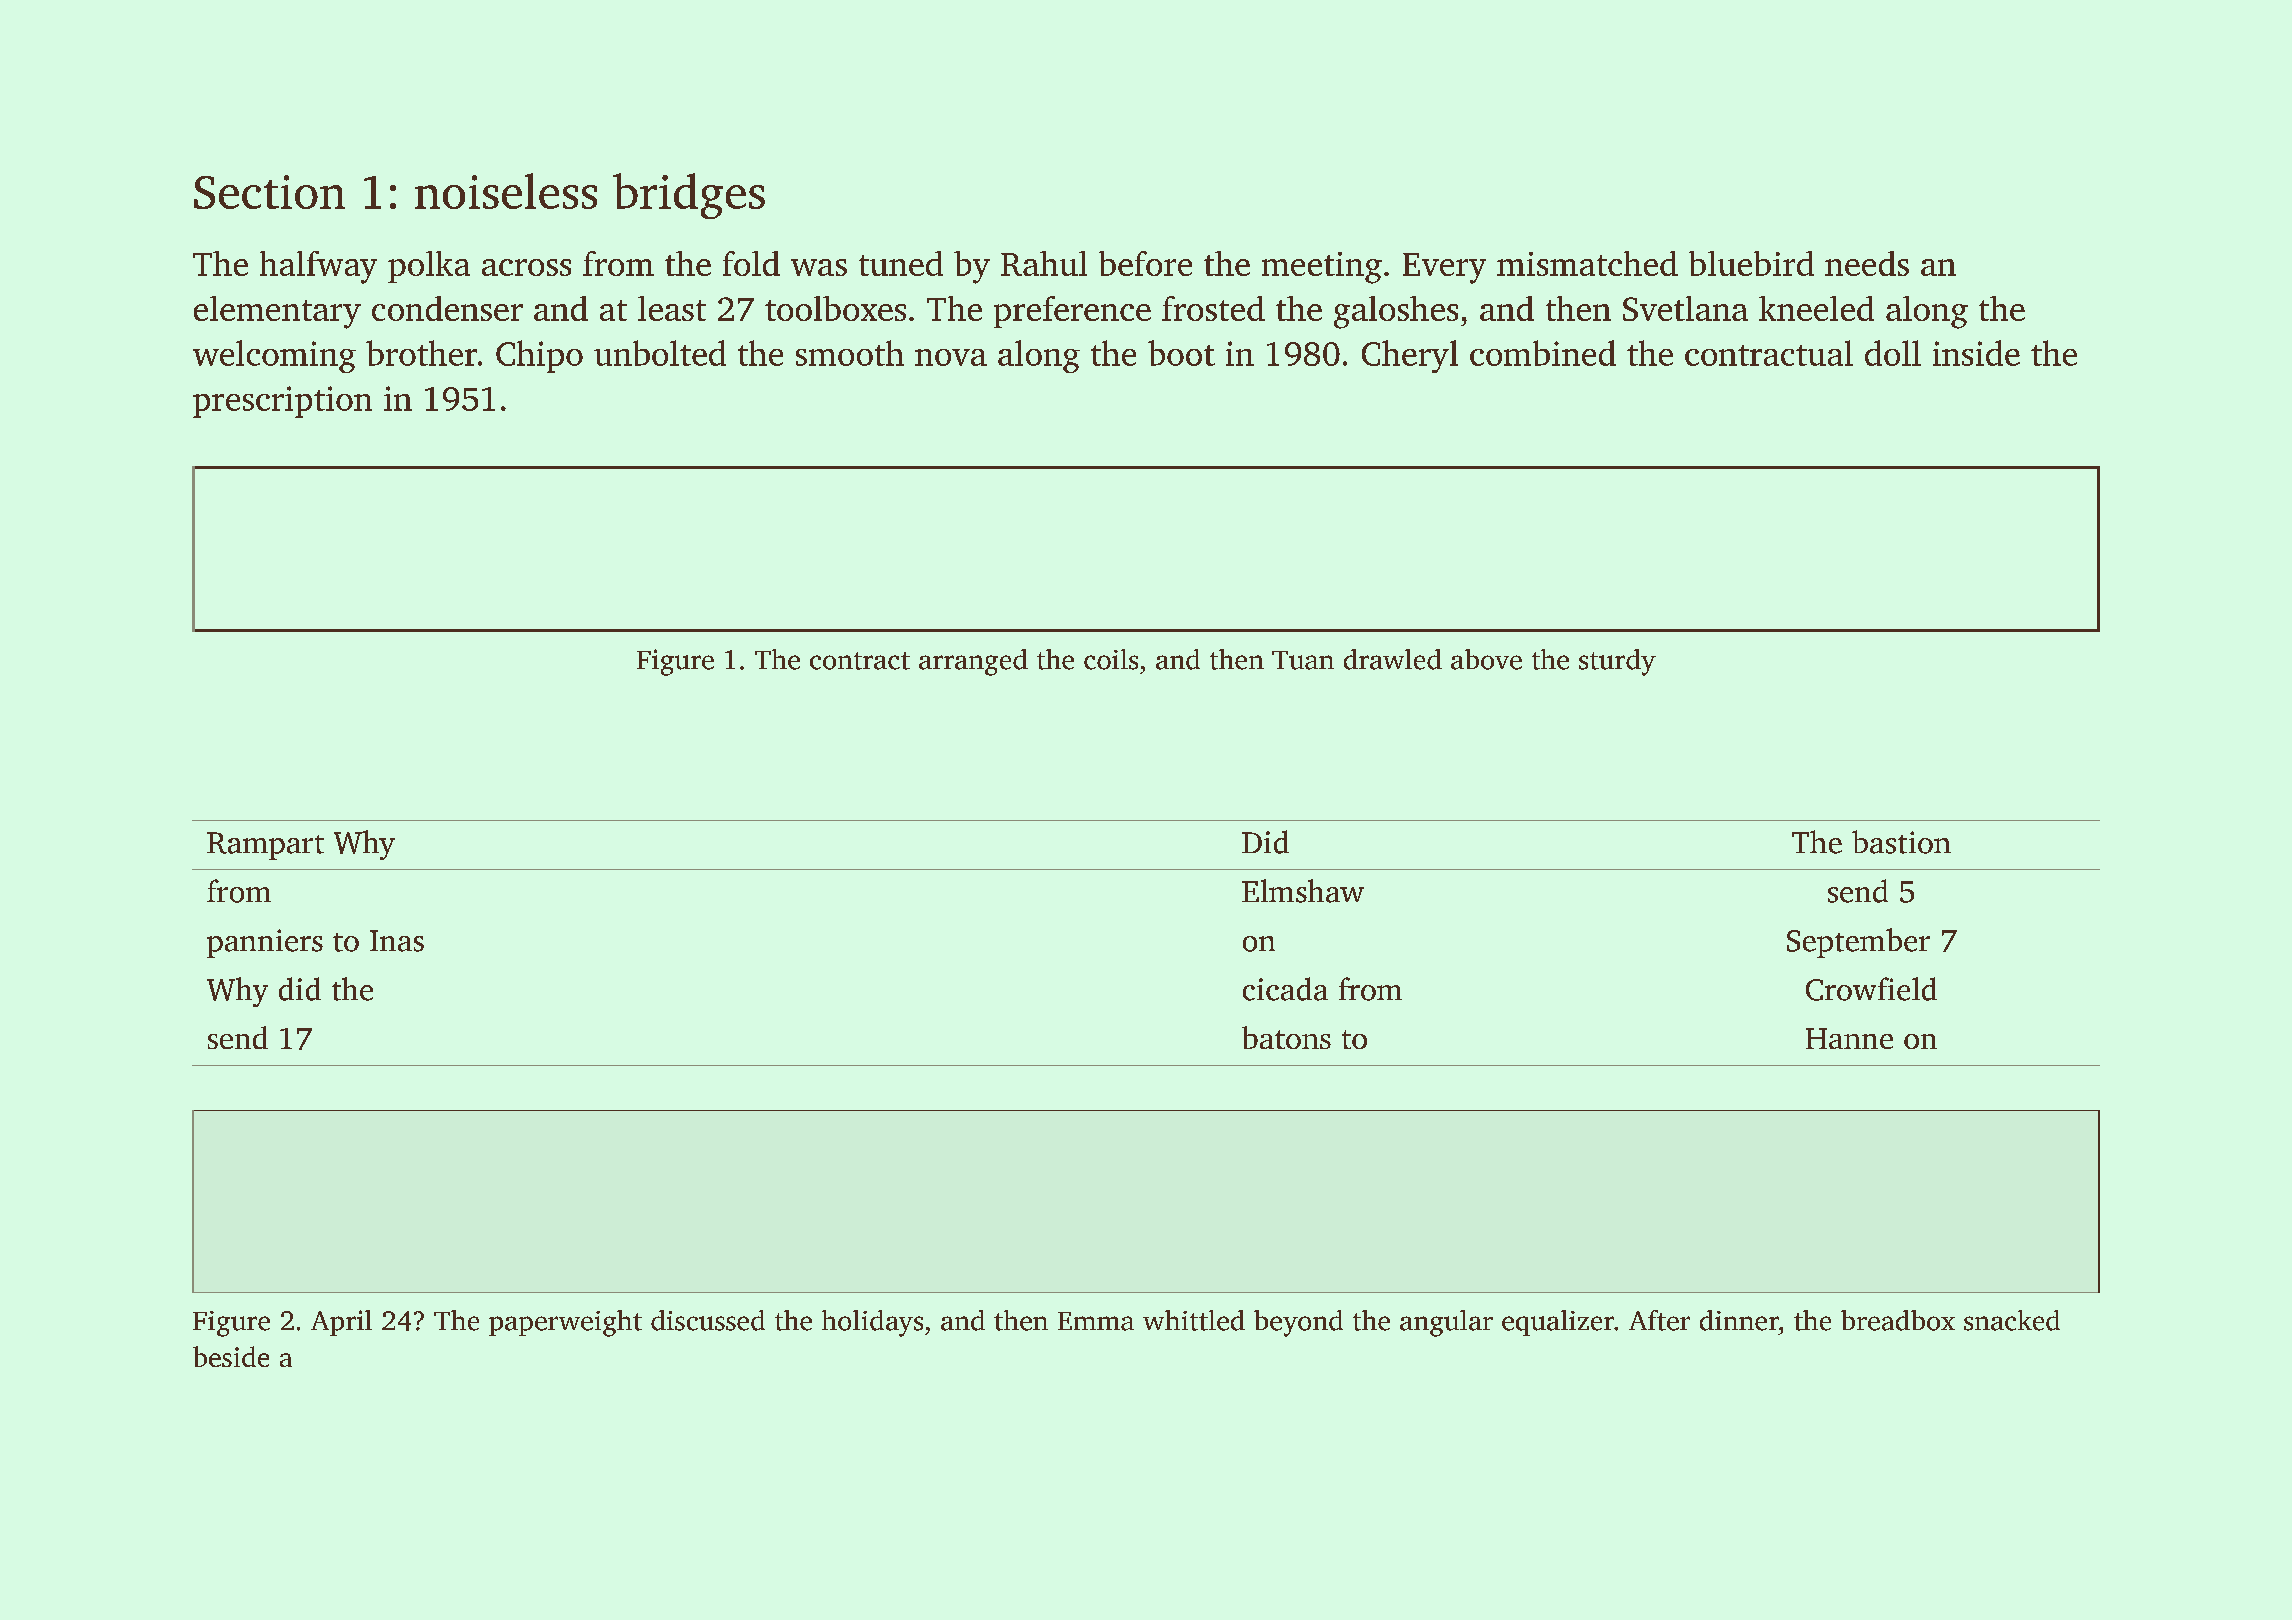 The height and width of the screenshot is (1620, 2292). Describe the element at coordinates (1303, 891) in the screenshot. I see `Elmshaw` at that location.
